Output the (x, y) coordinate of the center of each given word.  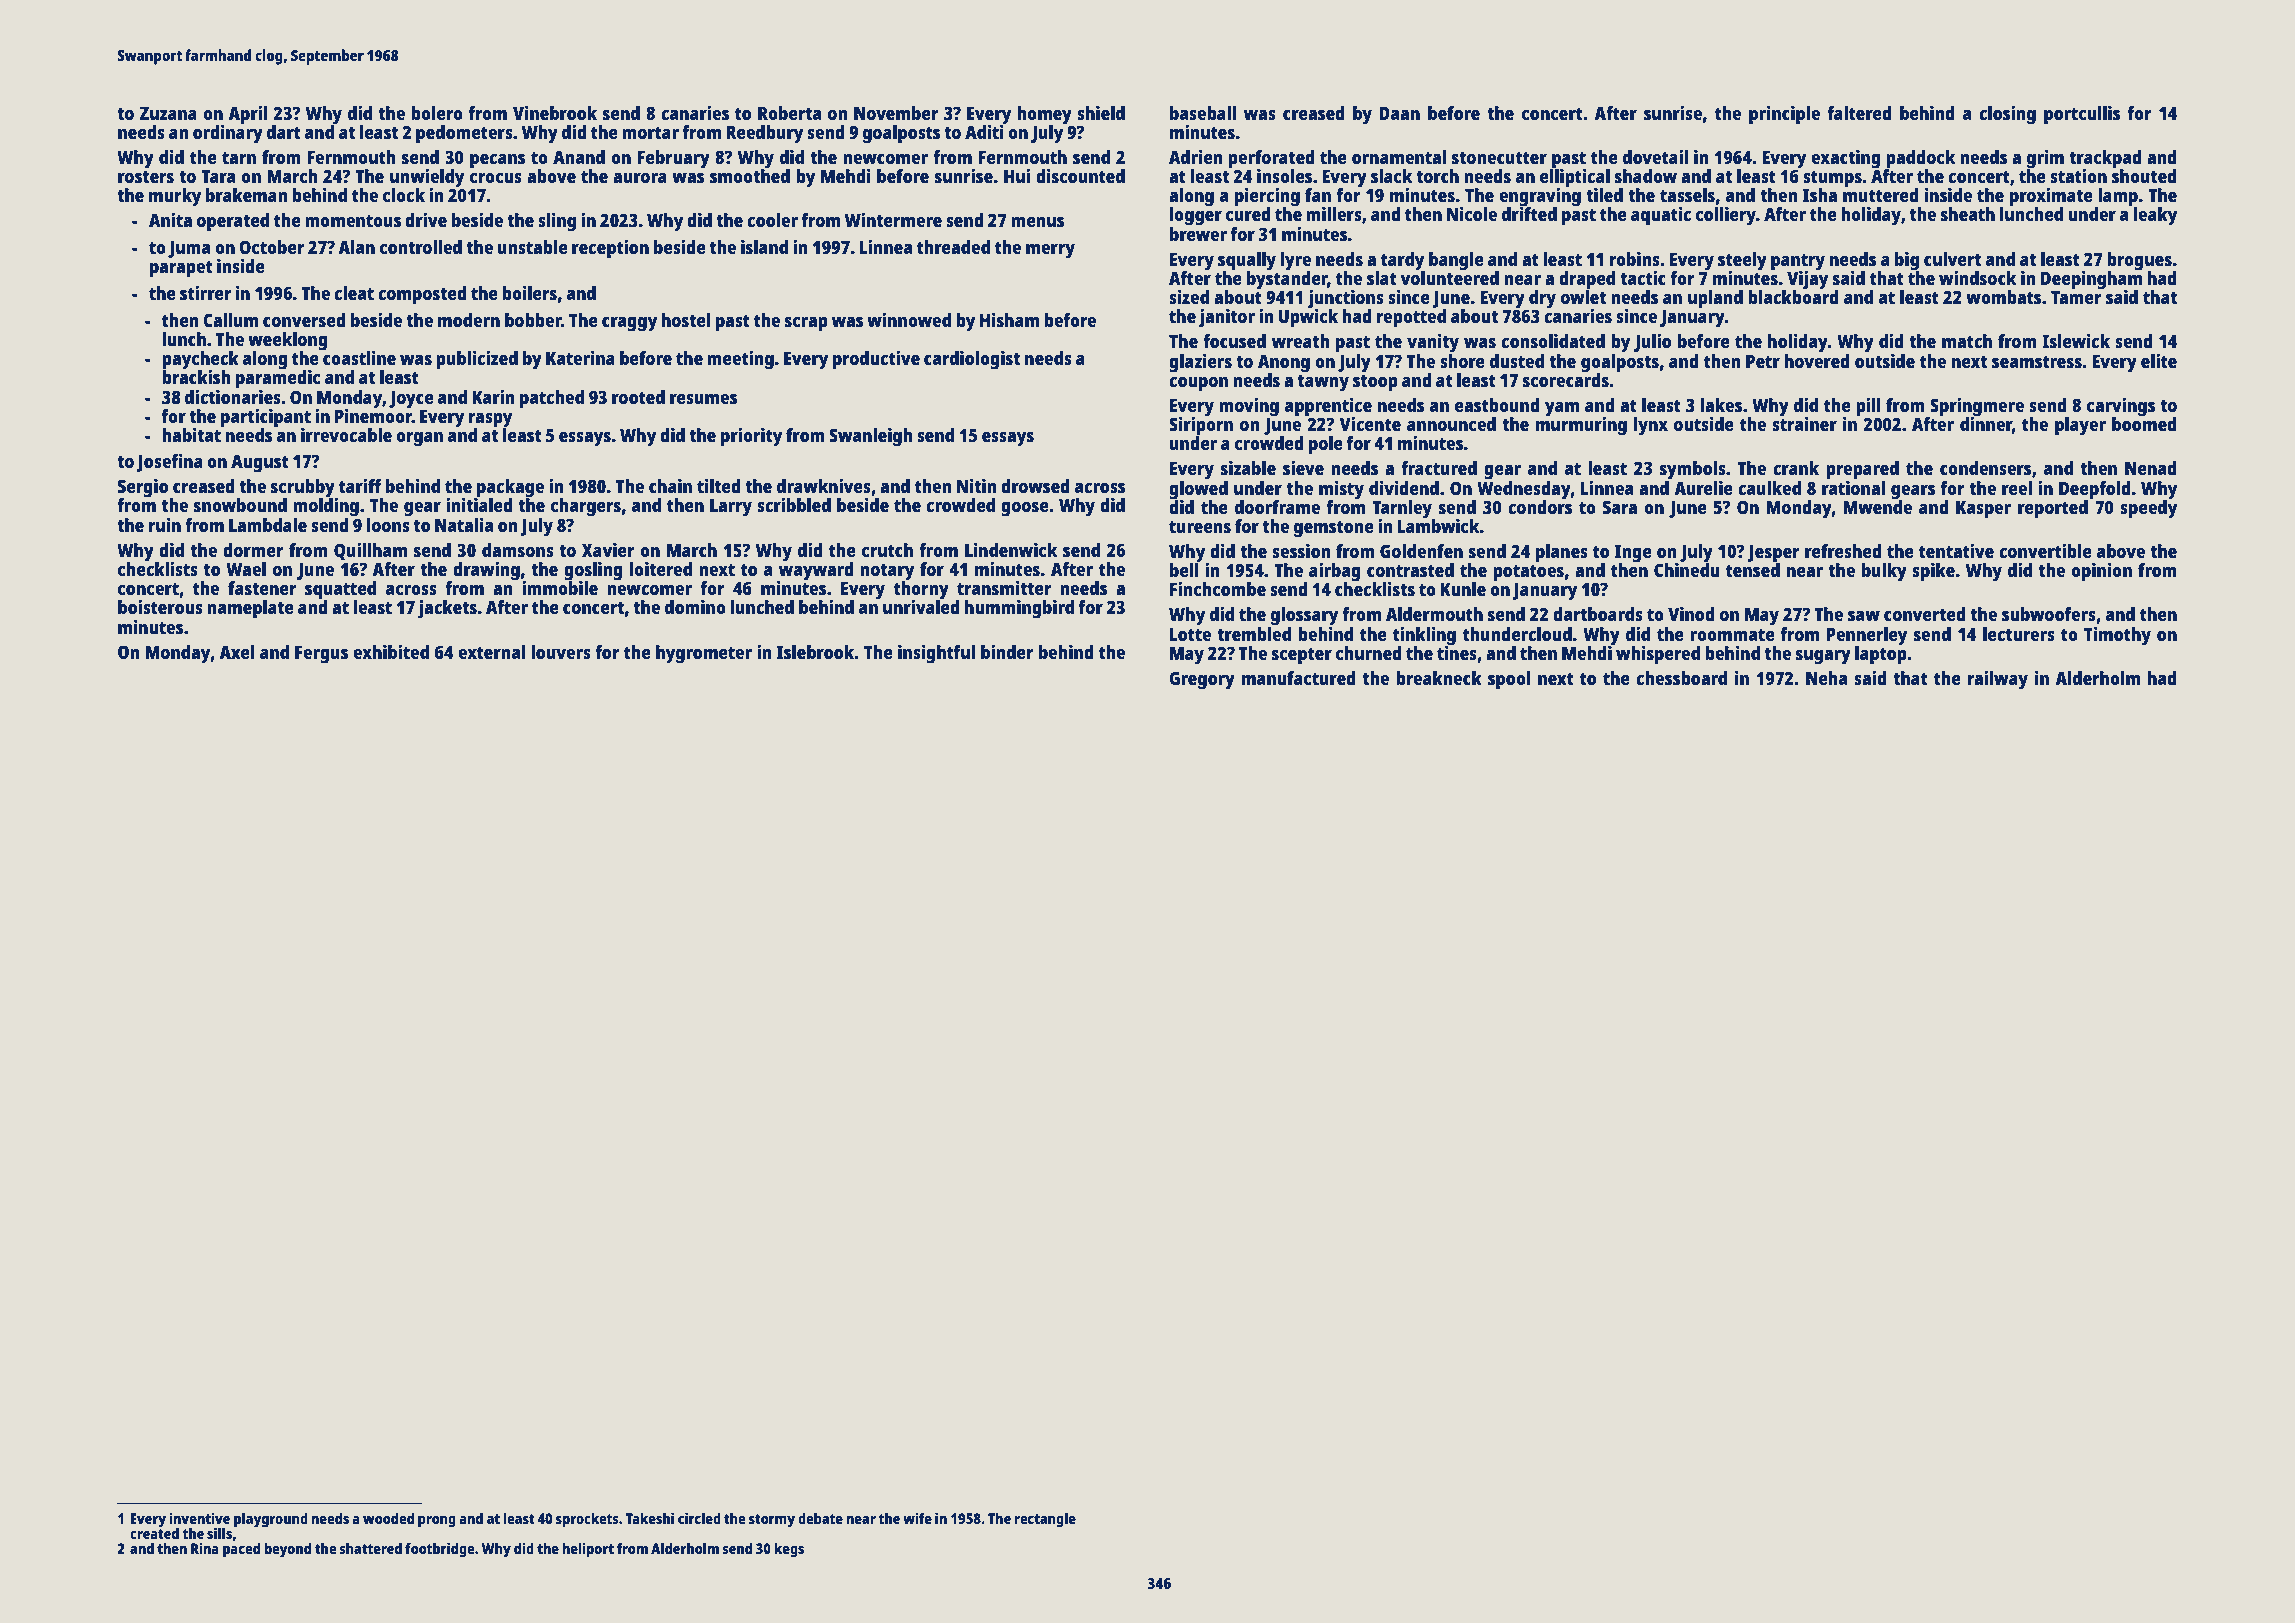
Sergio (143, 488)
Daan (1399, 113)
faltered (1859, 113)
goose (1025, 509)
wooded (388, 1518)
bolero (437, 113)
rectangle (1045, 1520)
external (491, 652)
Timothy (2117, 636)
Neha (1826, 678)
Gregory (1202, 680)
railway (1998, 680)
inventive (199, 1518)
